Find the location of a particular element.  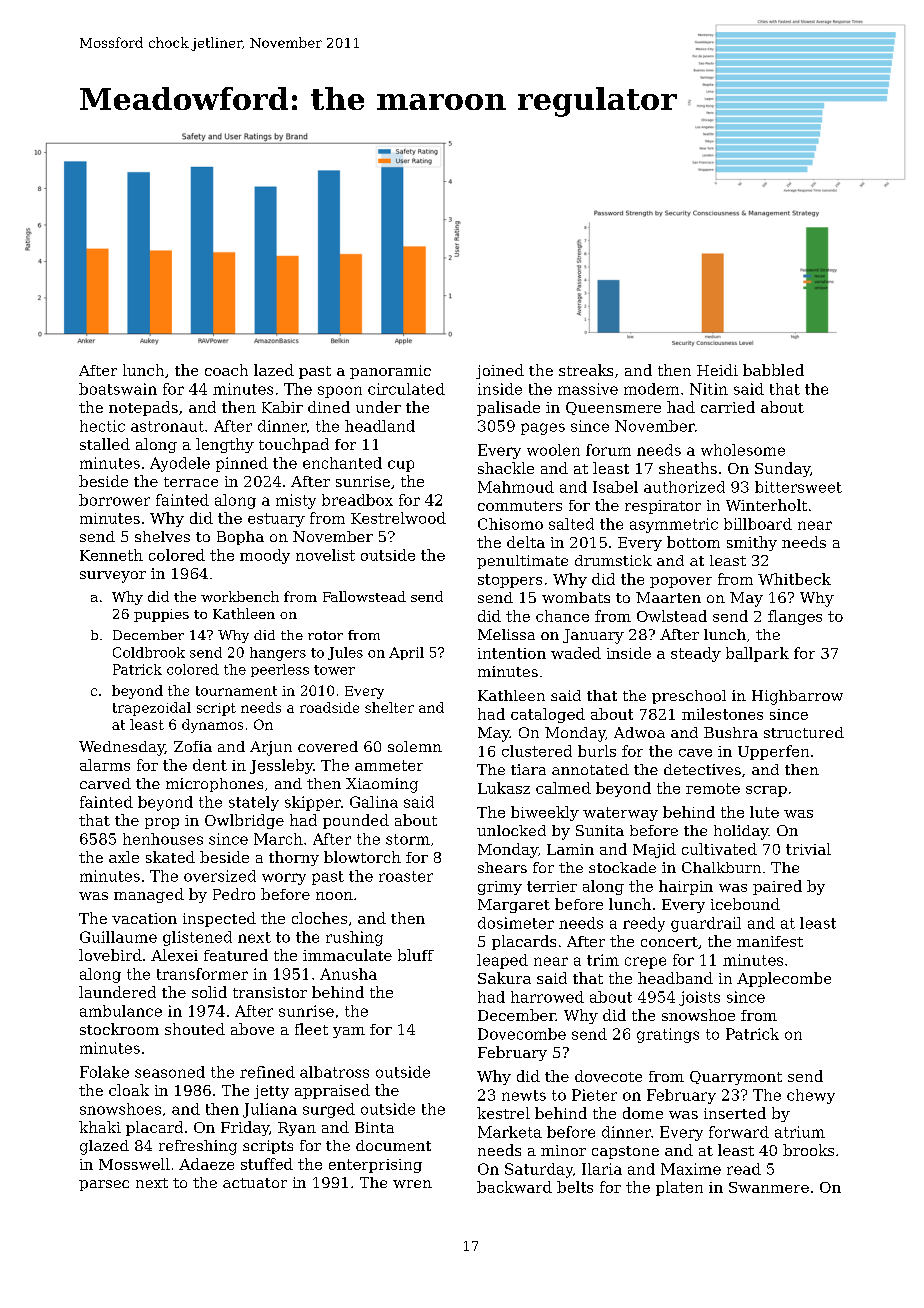

dome is located at coordinates (643, 1113).
